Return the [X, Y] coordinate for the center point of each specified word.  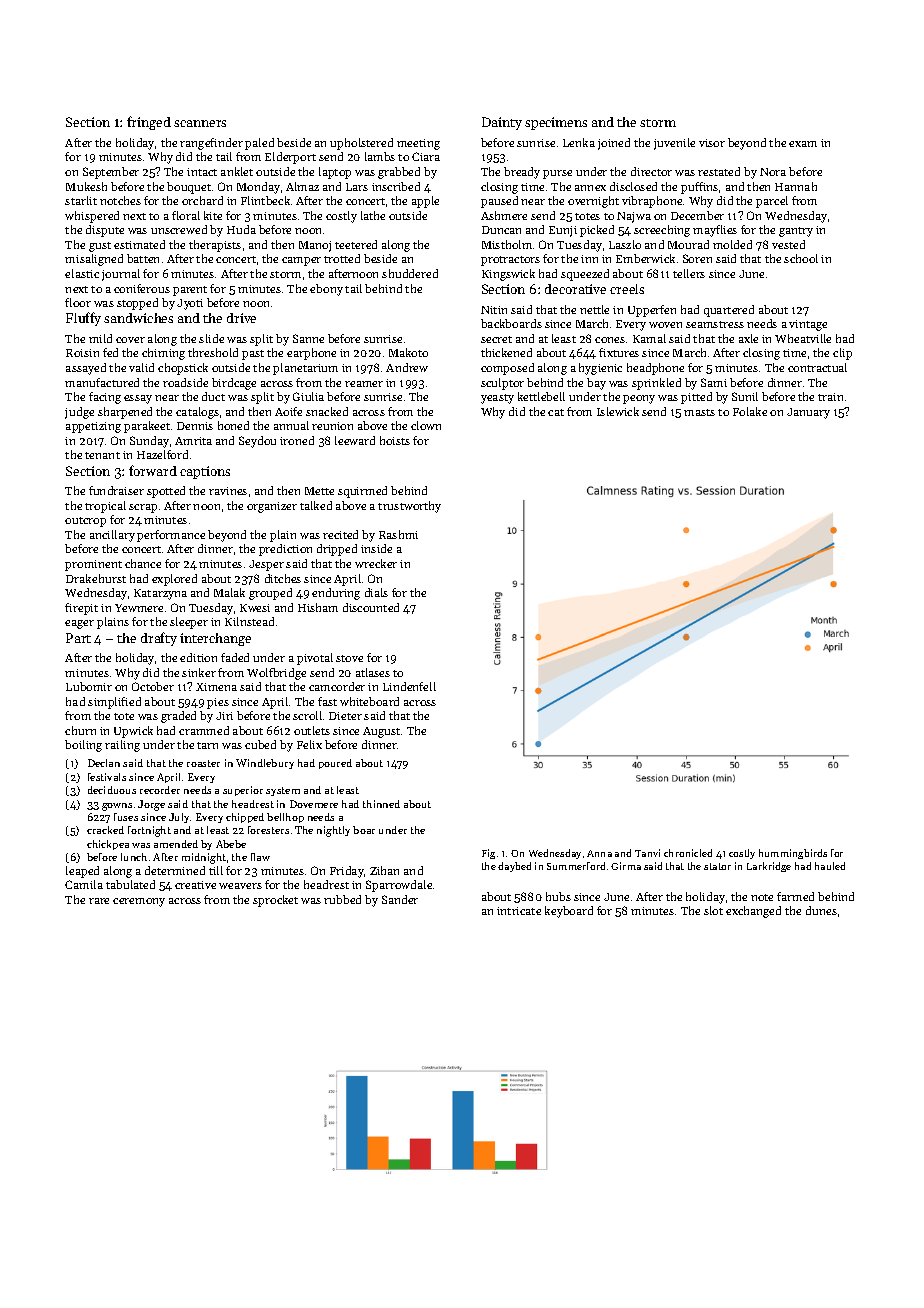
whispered [92, 217]
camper [301, 261]
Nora [773, 172]
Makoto [408, 352]
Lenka [579, 142]
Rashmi [398, 534]
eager [79, 624]
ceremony [139, 902]
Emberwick [645, 258]
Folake [750, 411]
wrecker [376, 563]
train [830, 397]
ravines [228, 491]
